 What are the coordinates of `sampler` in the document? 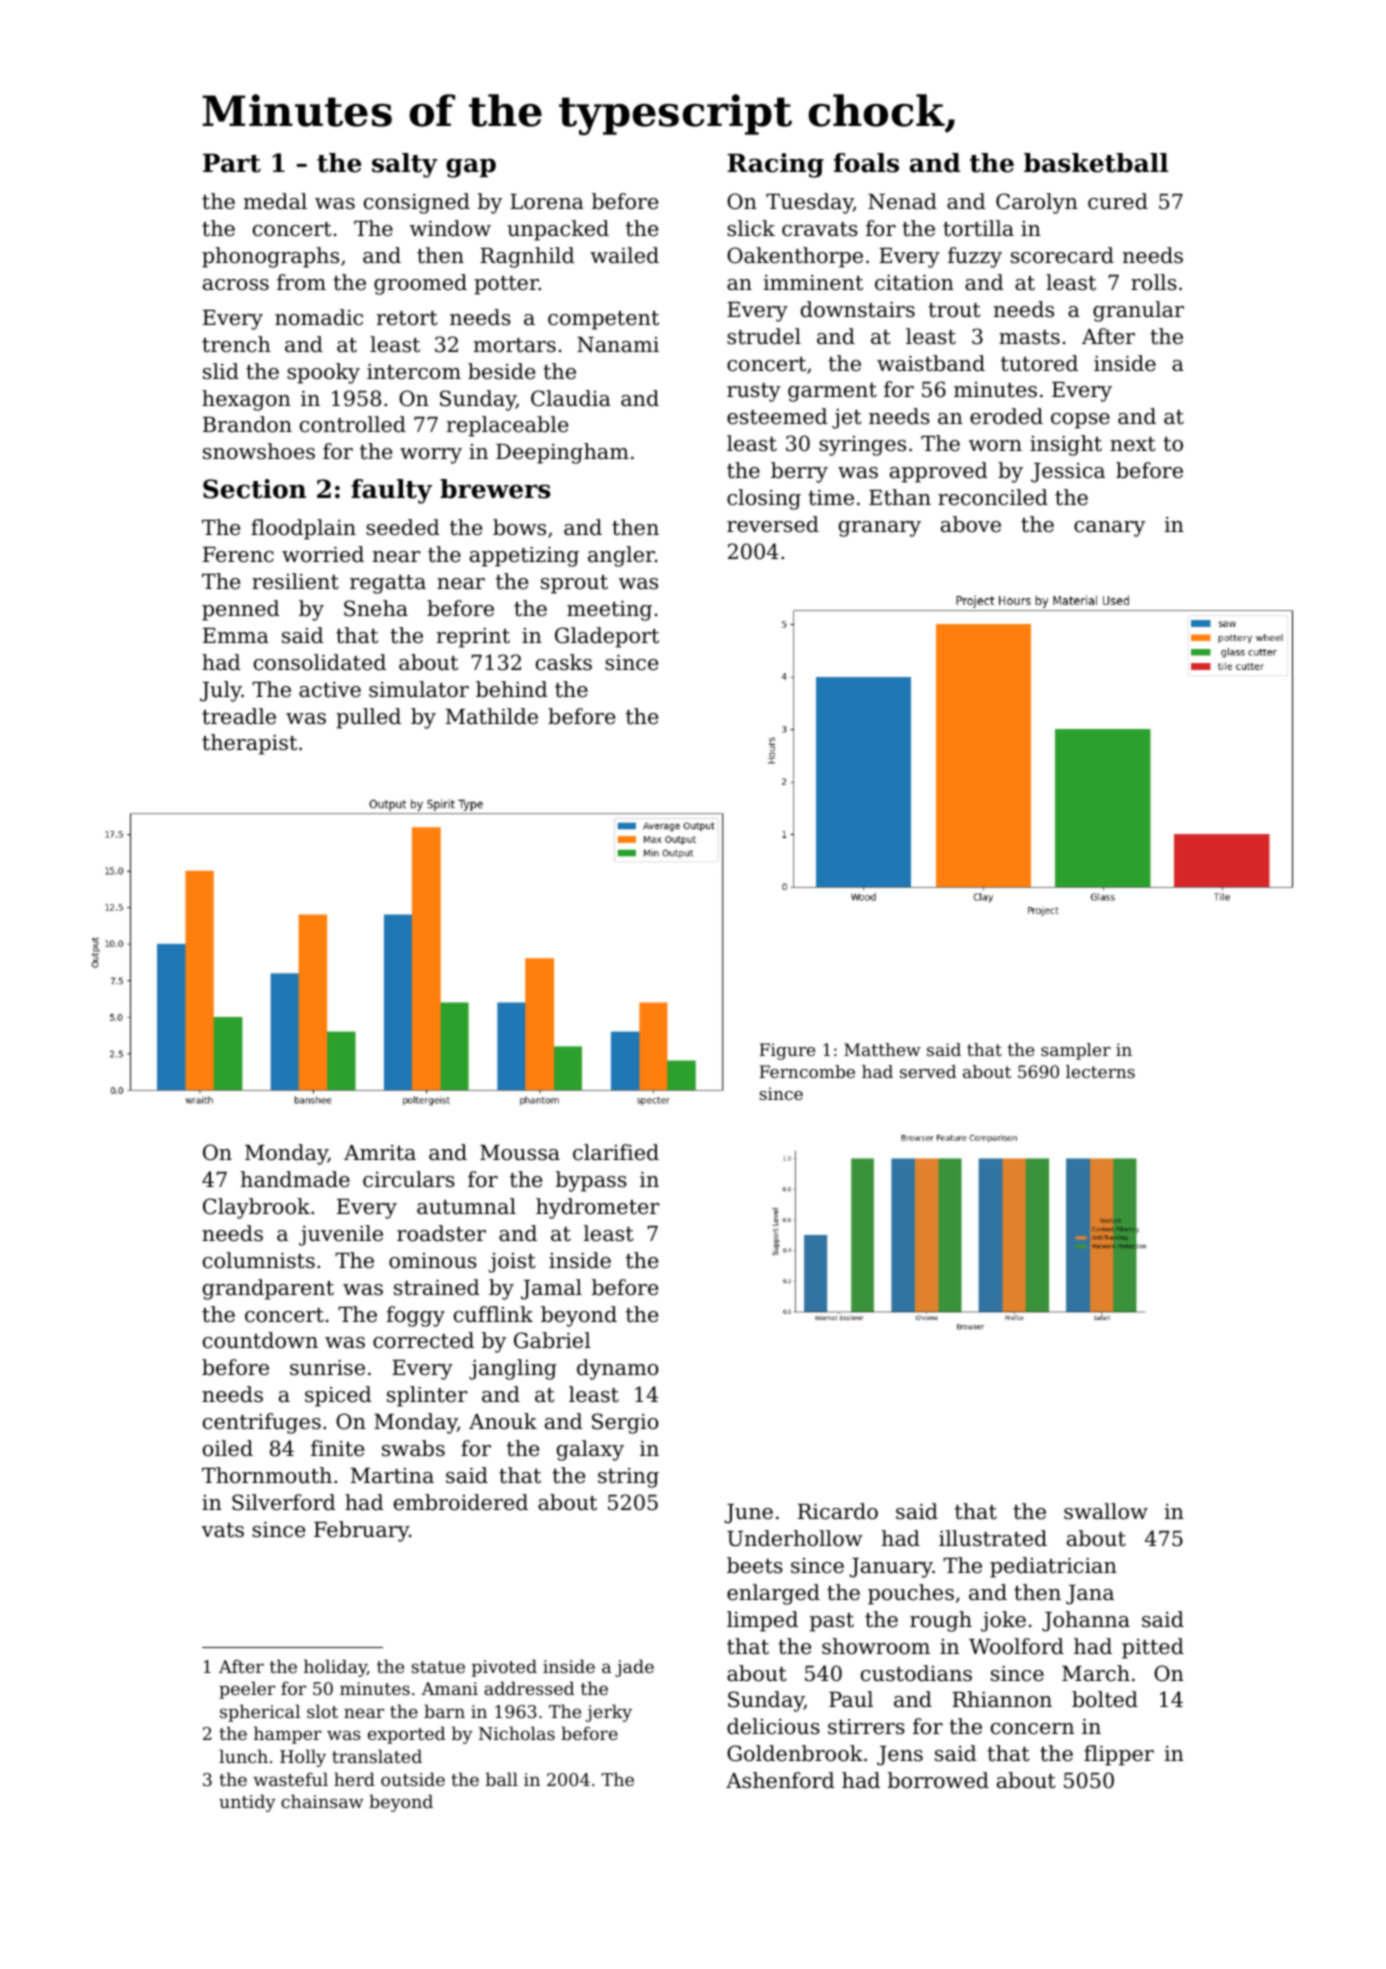 It's located at (1076, 1051).
